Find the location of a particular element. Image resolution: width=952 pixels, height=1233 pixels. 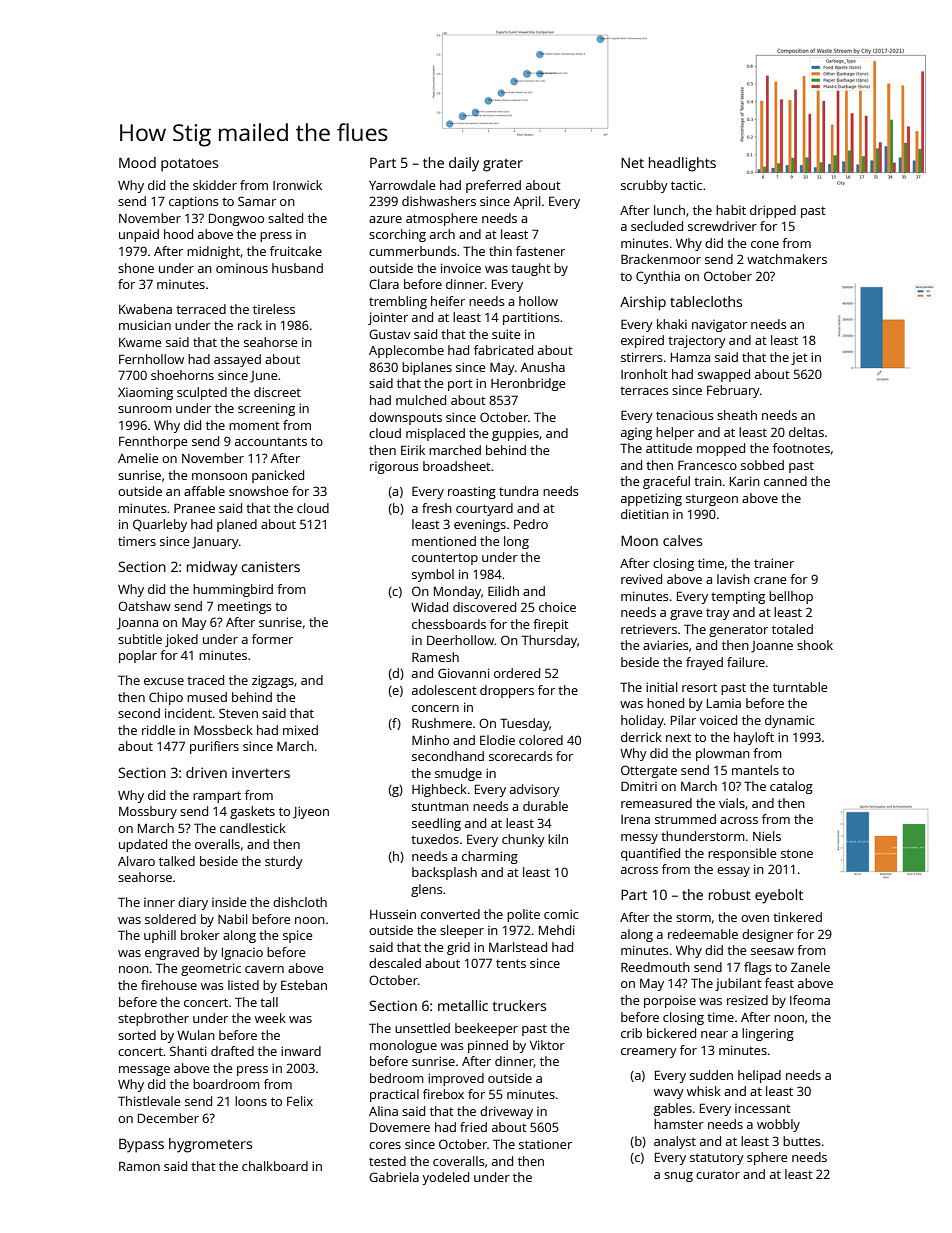

potatoes is located at coordinates (189, 165).
